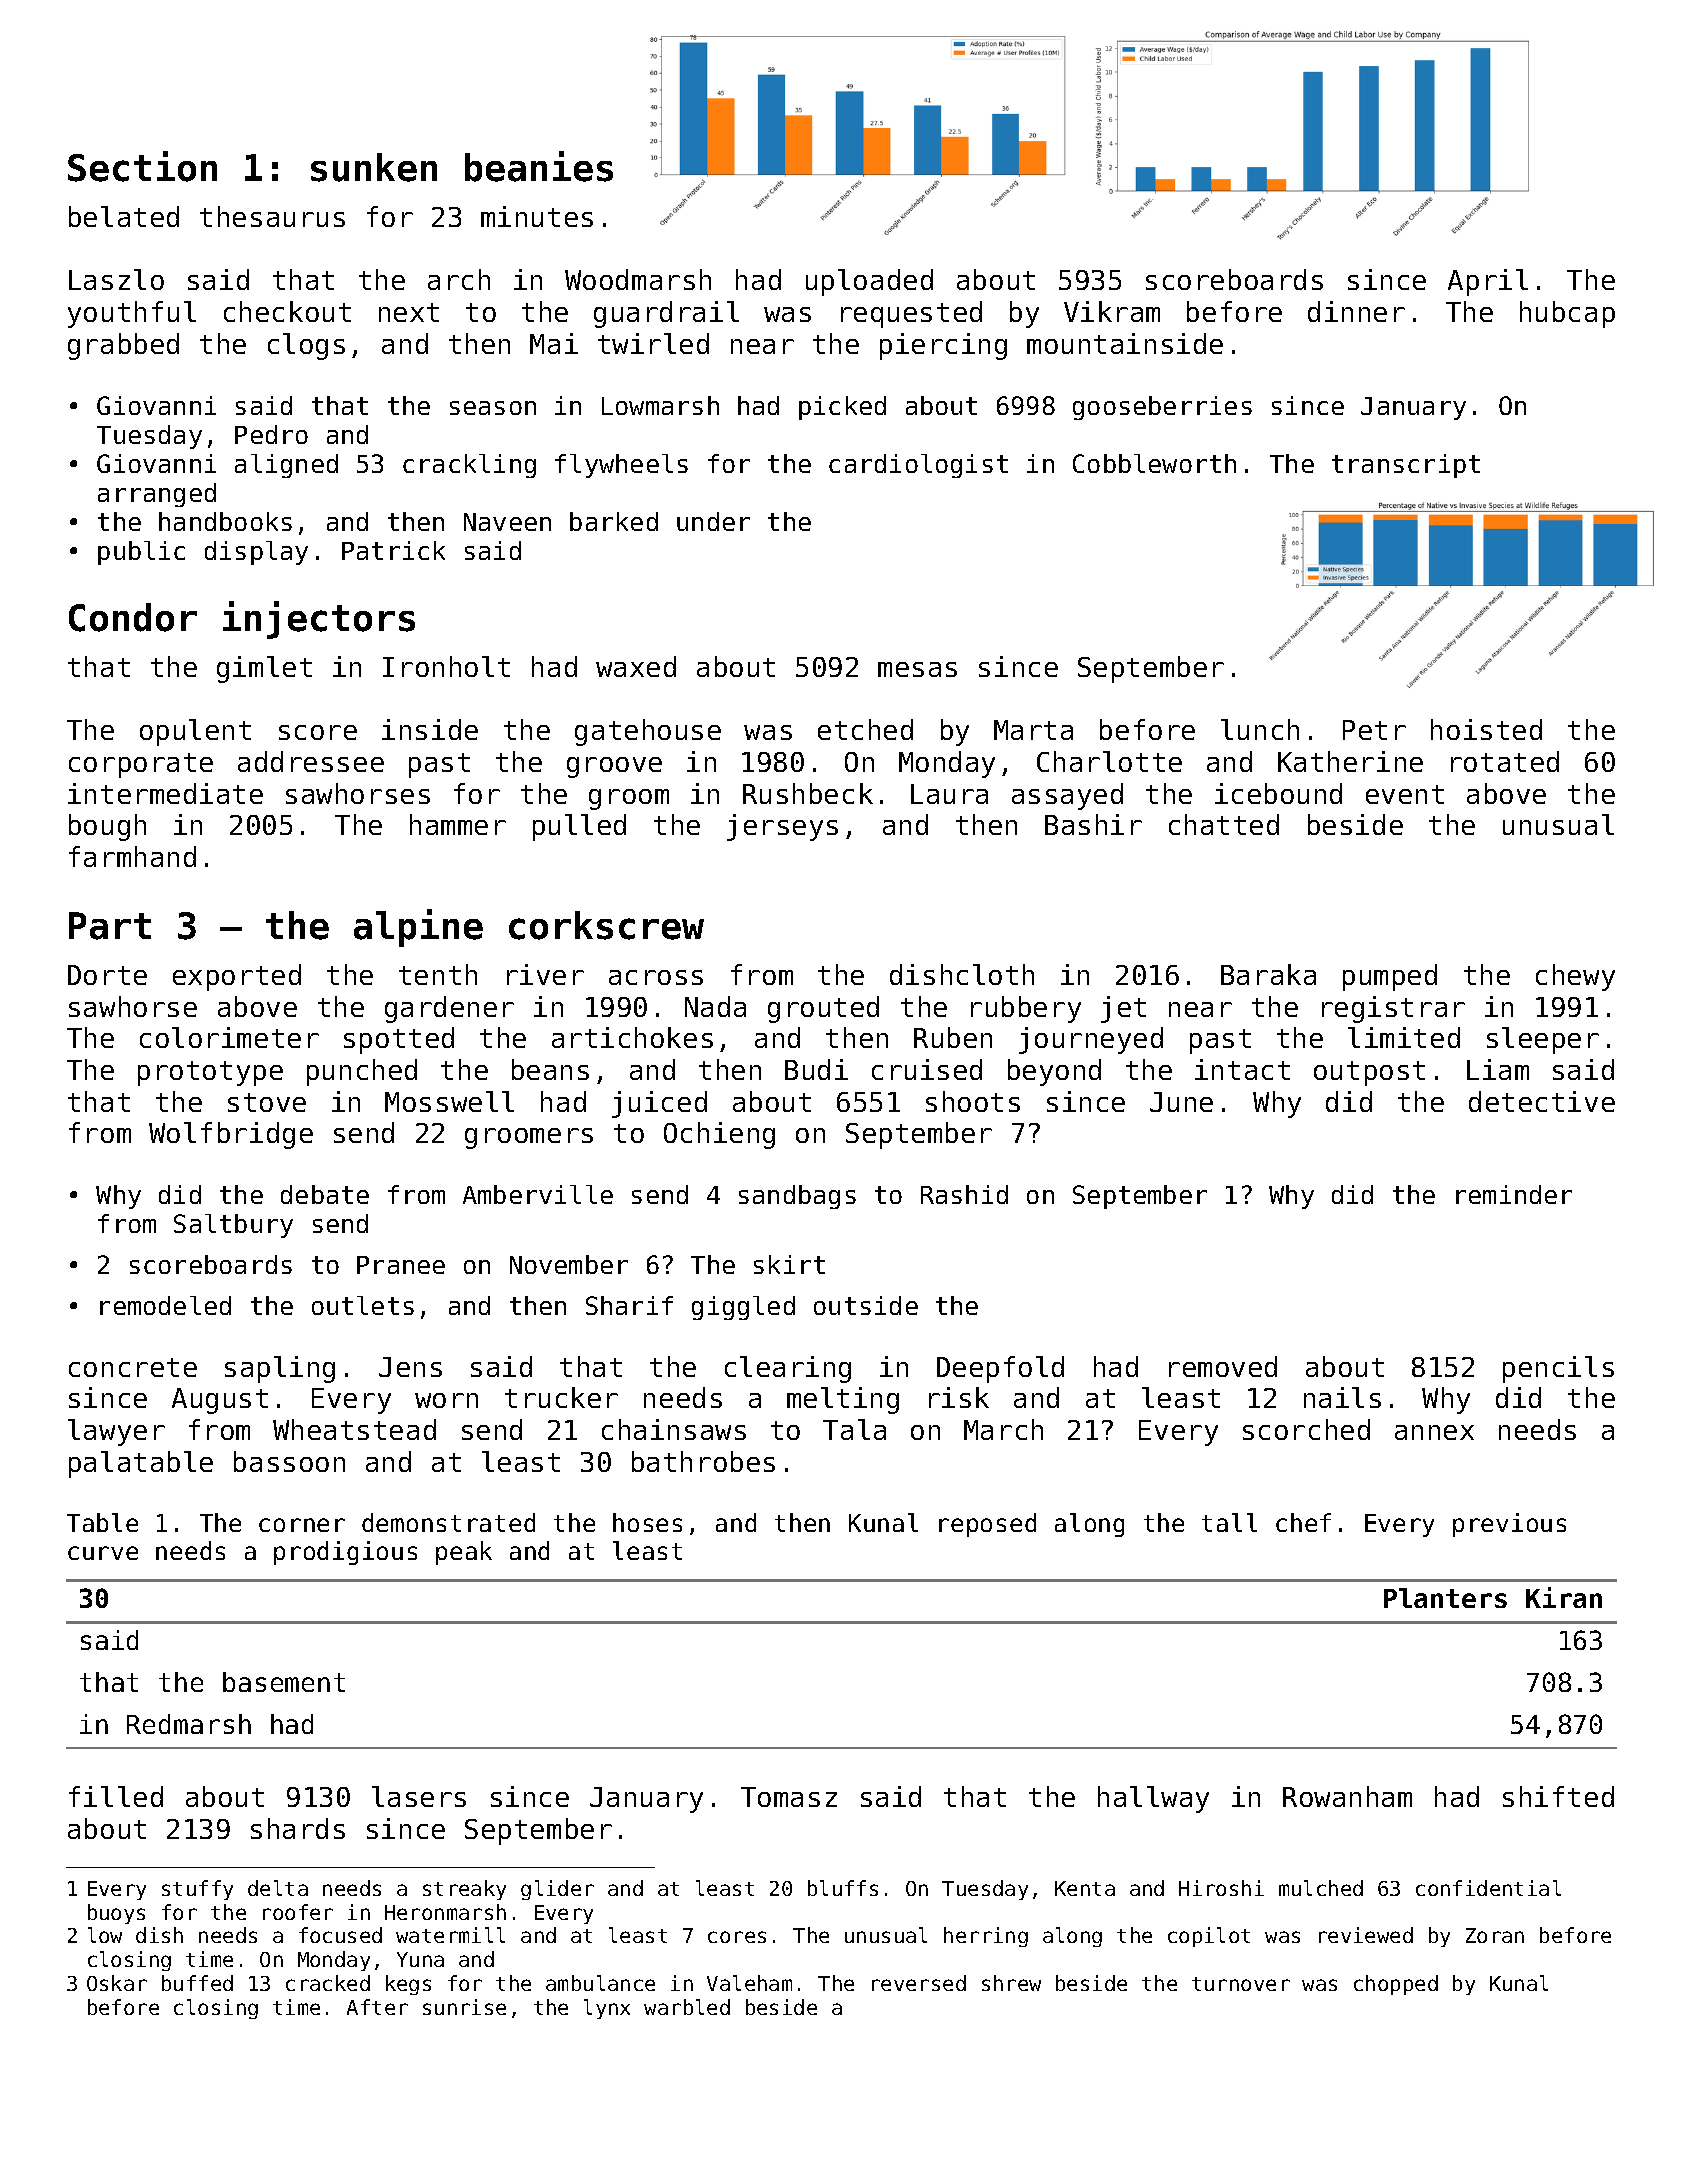 The image size is (1683, 2178). Describe the element at coordinates (493, 408) in the document. I see `season` at that location.
